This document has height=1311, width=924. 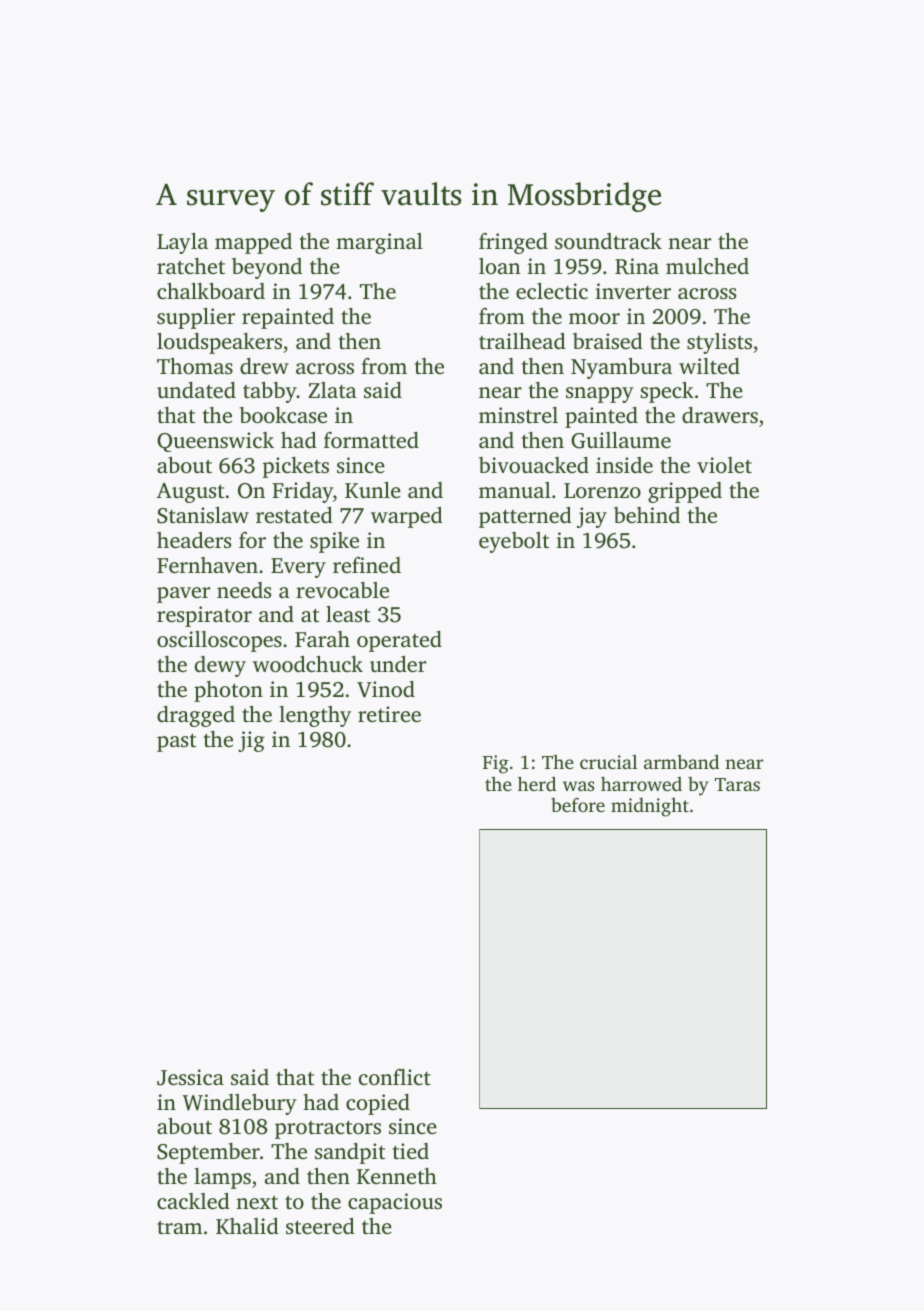 I want to click on lamps, so click(x=222, y=1178).
